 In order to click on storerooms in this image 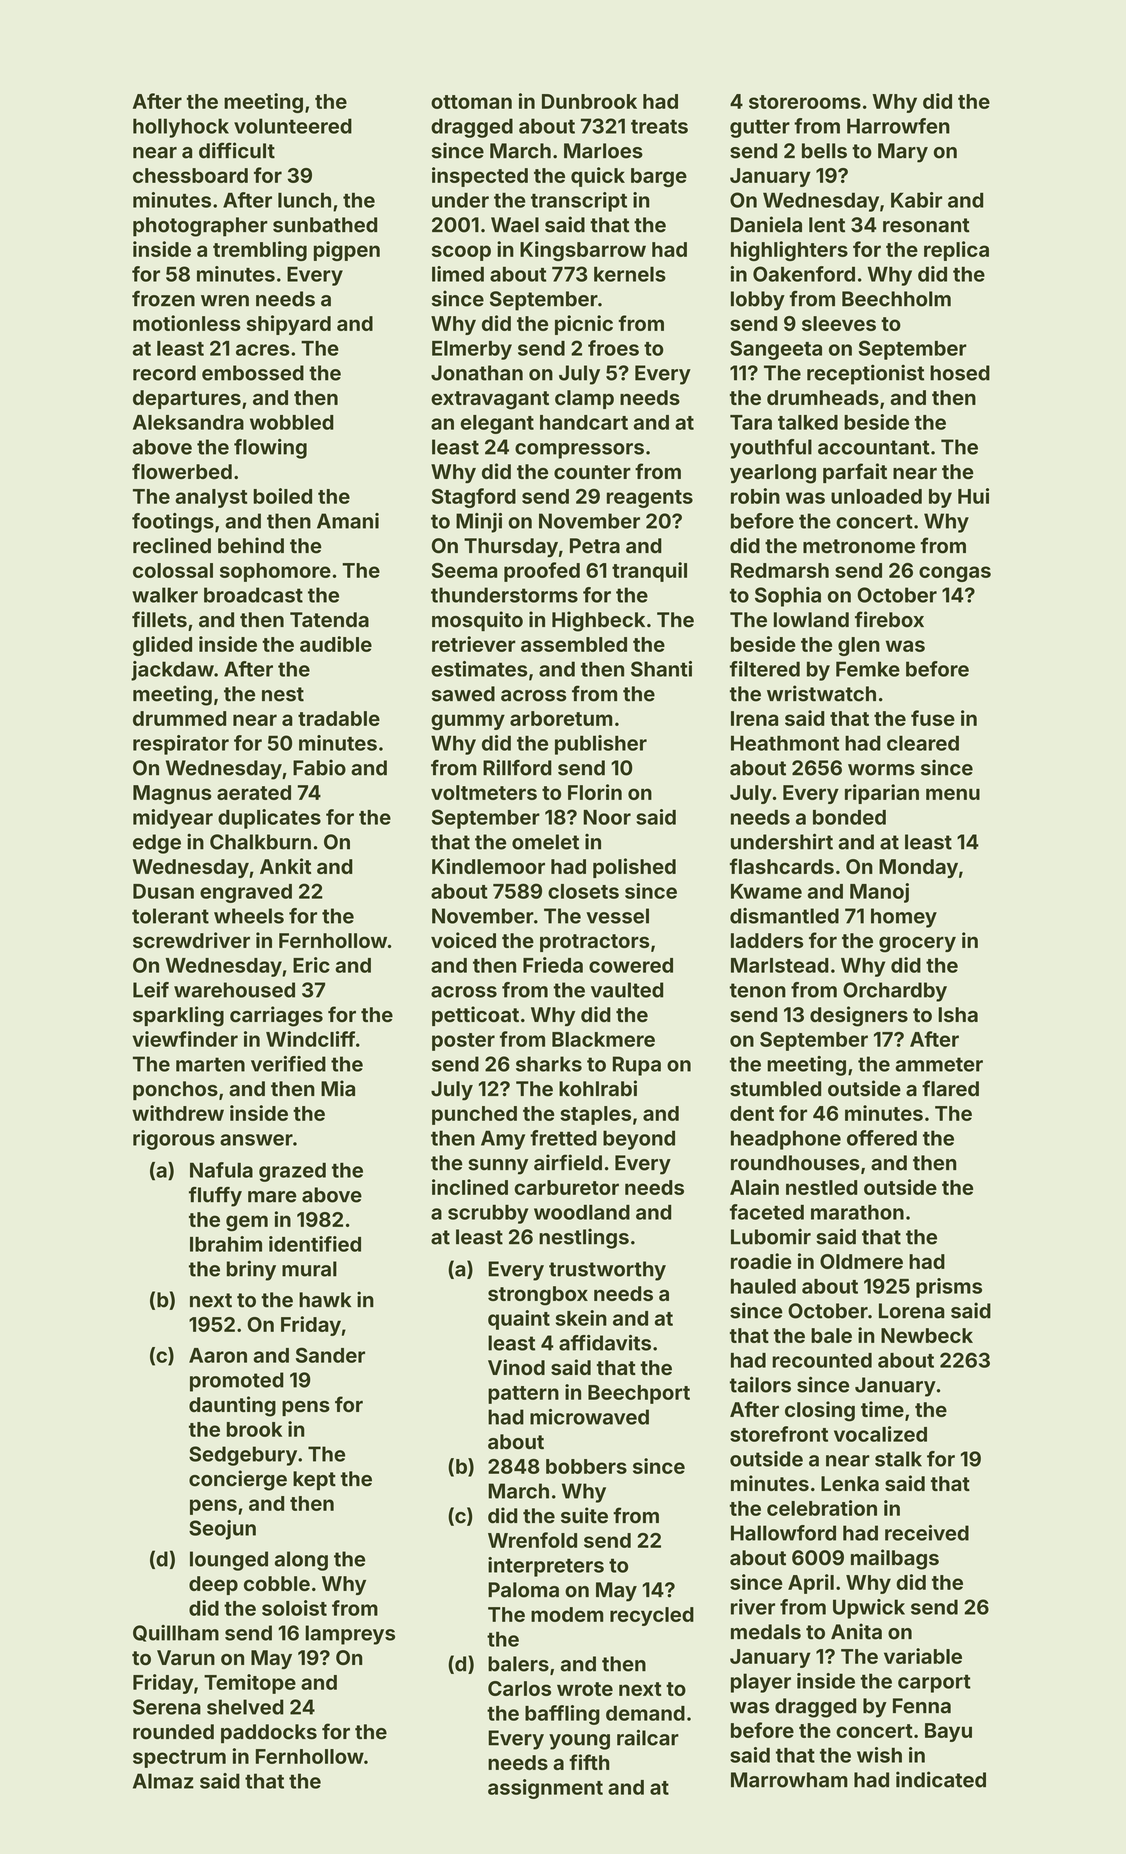, I will do `click(805, 102)`.
